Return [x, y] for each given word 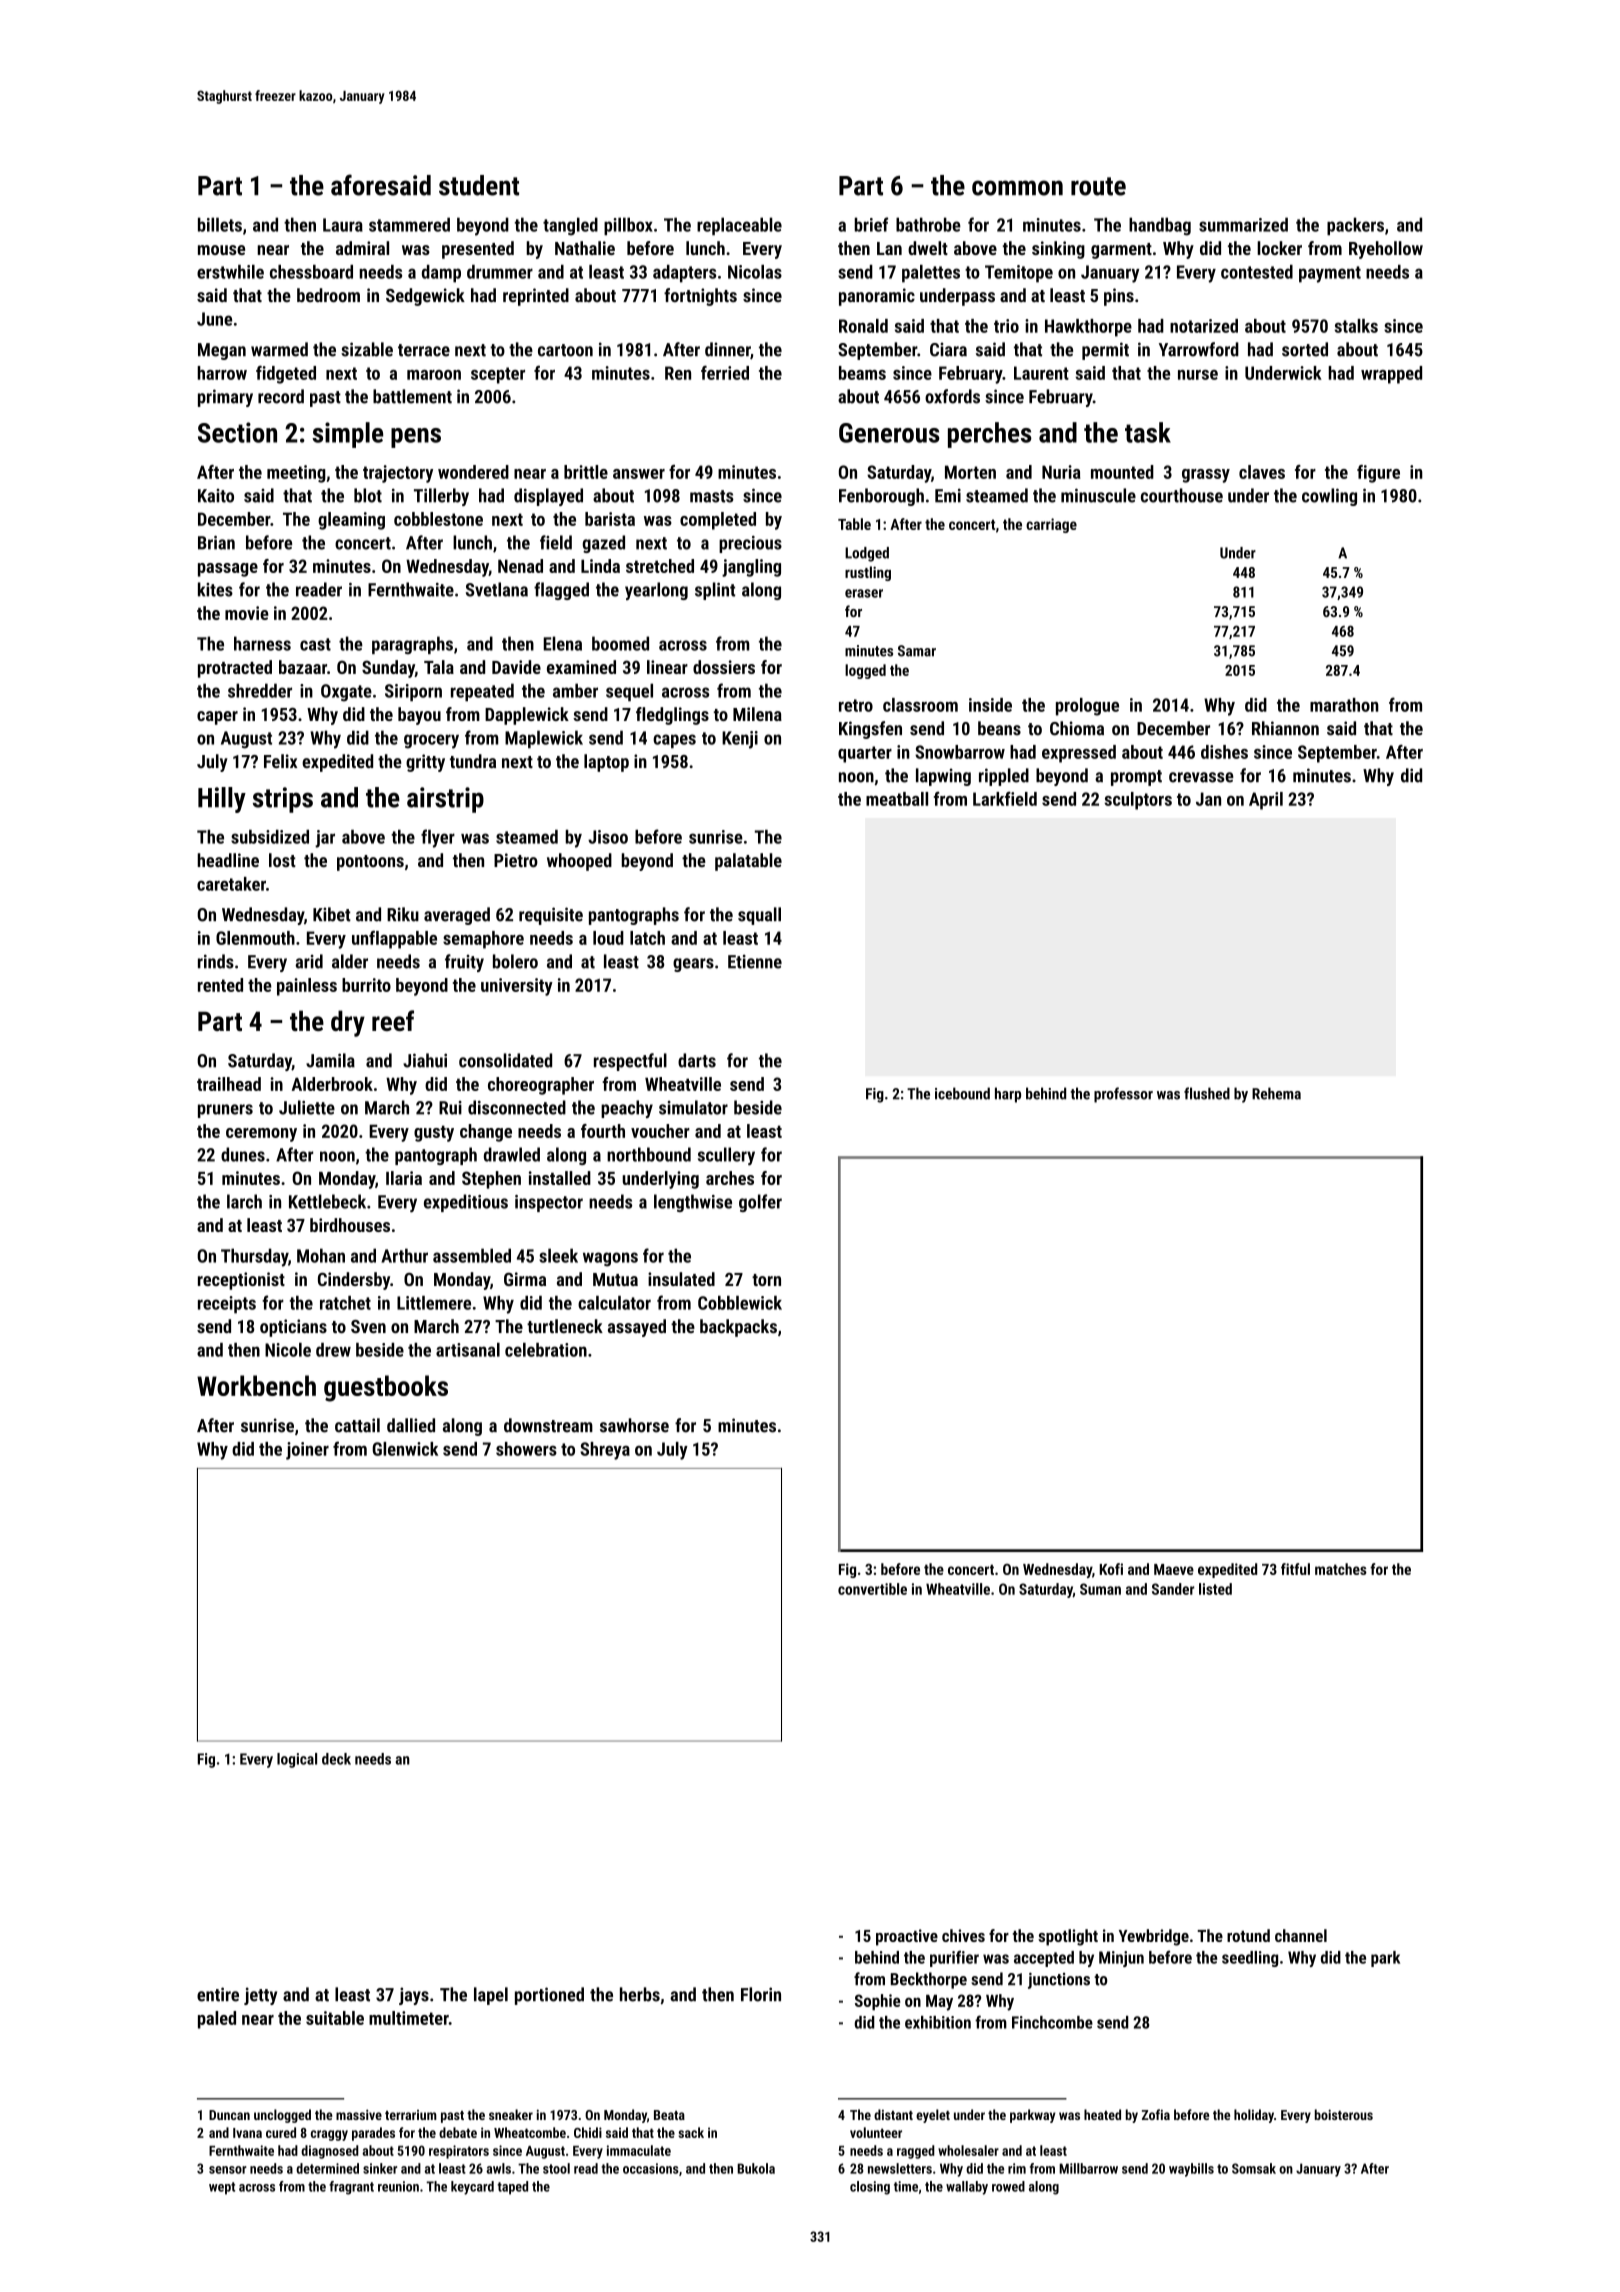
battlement [412, 396]
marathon [1344, 705]
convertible [872, 1589]
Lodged [867, 554]
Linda [600, 566]
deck [336, 1759]
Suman [1100, 1589]
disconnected [517, 1107]
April [1266, 801]
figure [1378, 474]
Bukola [756, 2168]
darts [697, 1060]
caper [217, 718]
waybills [1191, 2170]
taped [513, 2188]
